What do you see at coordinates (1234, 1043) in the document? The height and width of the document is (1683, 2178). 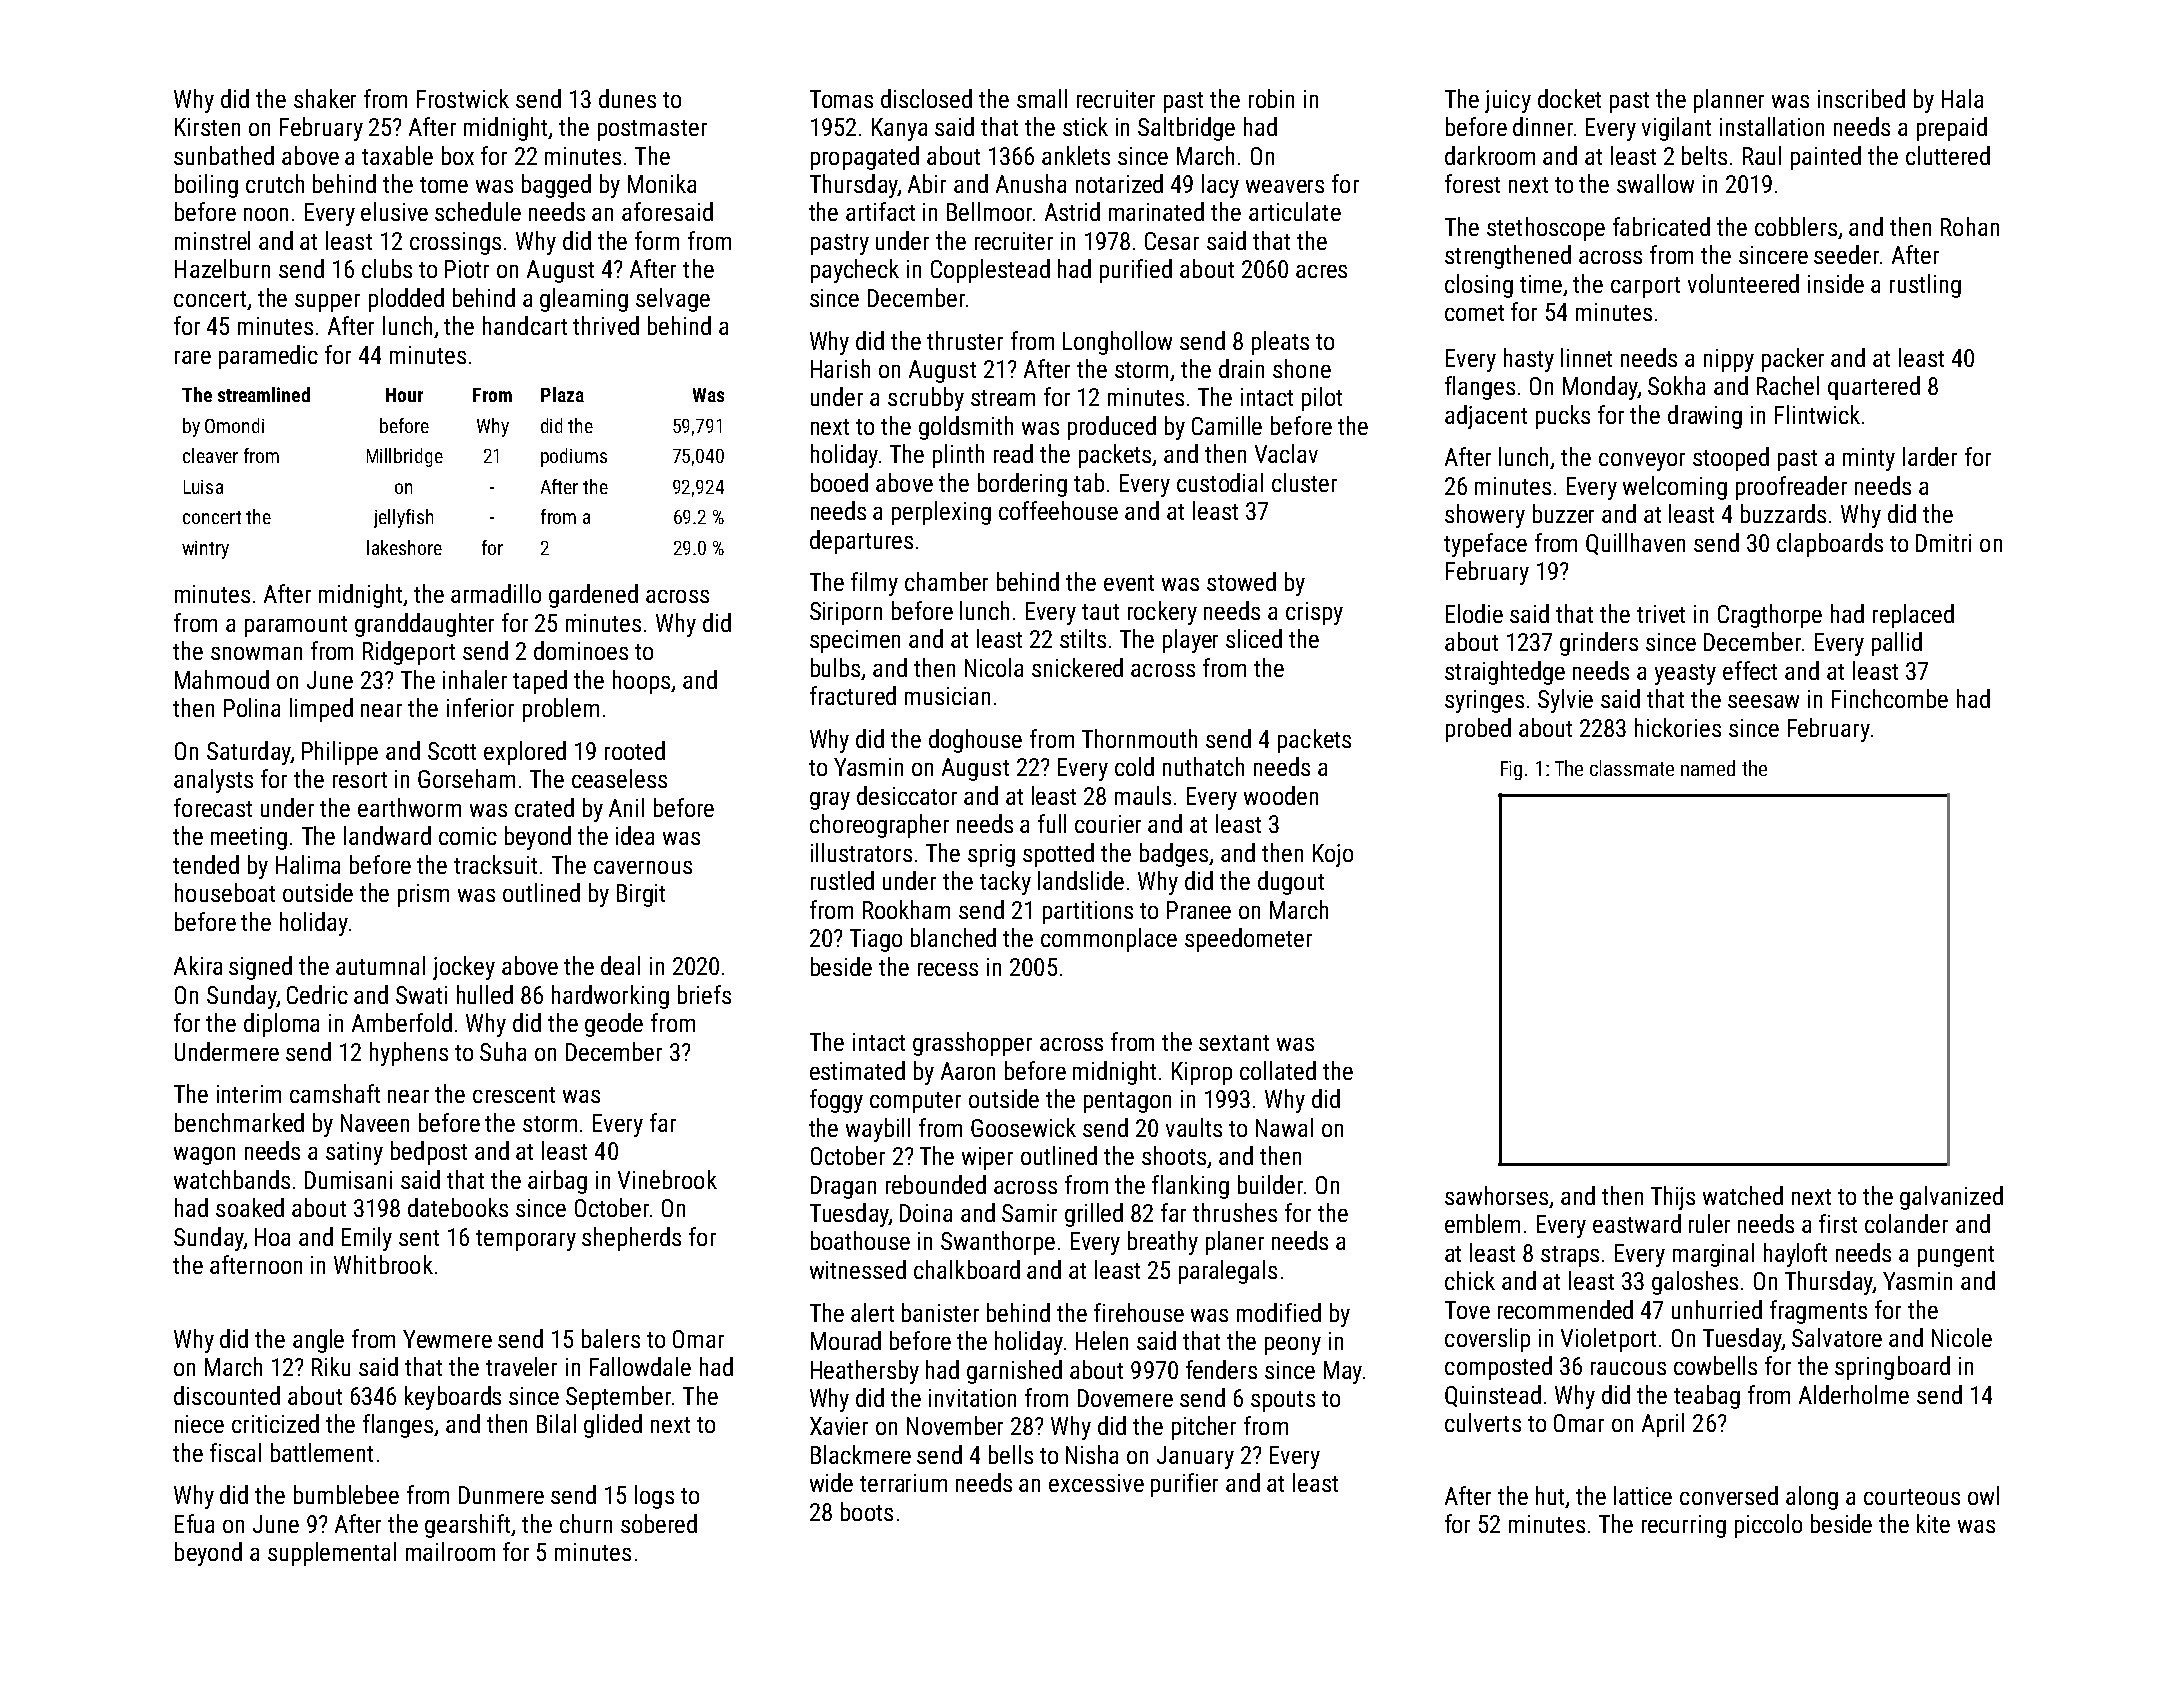 I see `sextant` at bounding box center [1234, 1043].
